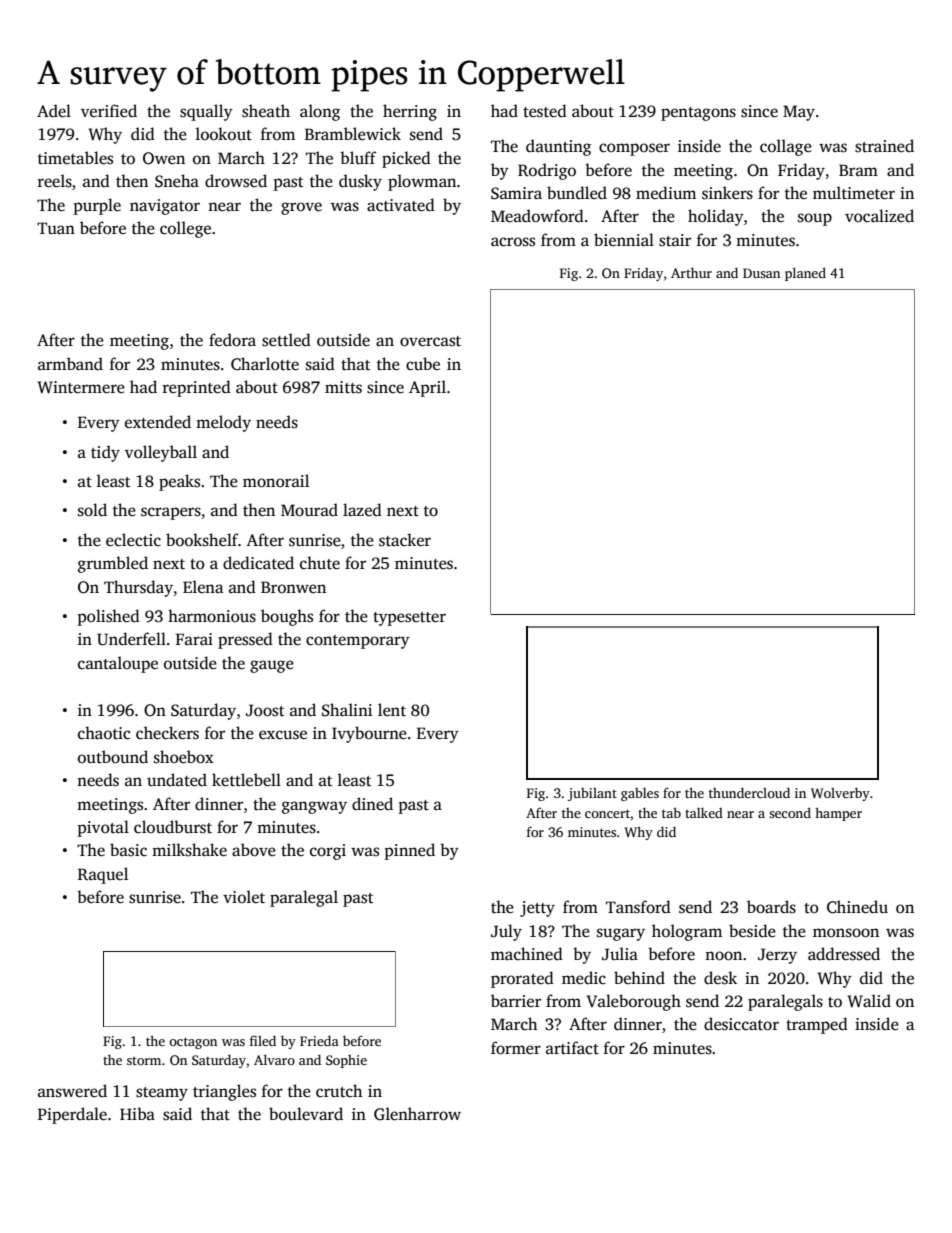 The width and height of the screenshot is (952, 1233). I want to click on planed, so click(805, 274).
